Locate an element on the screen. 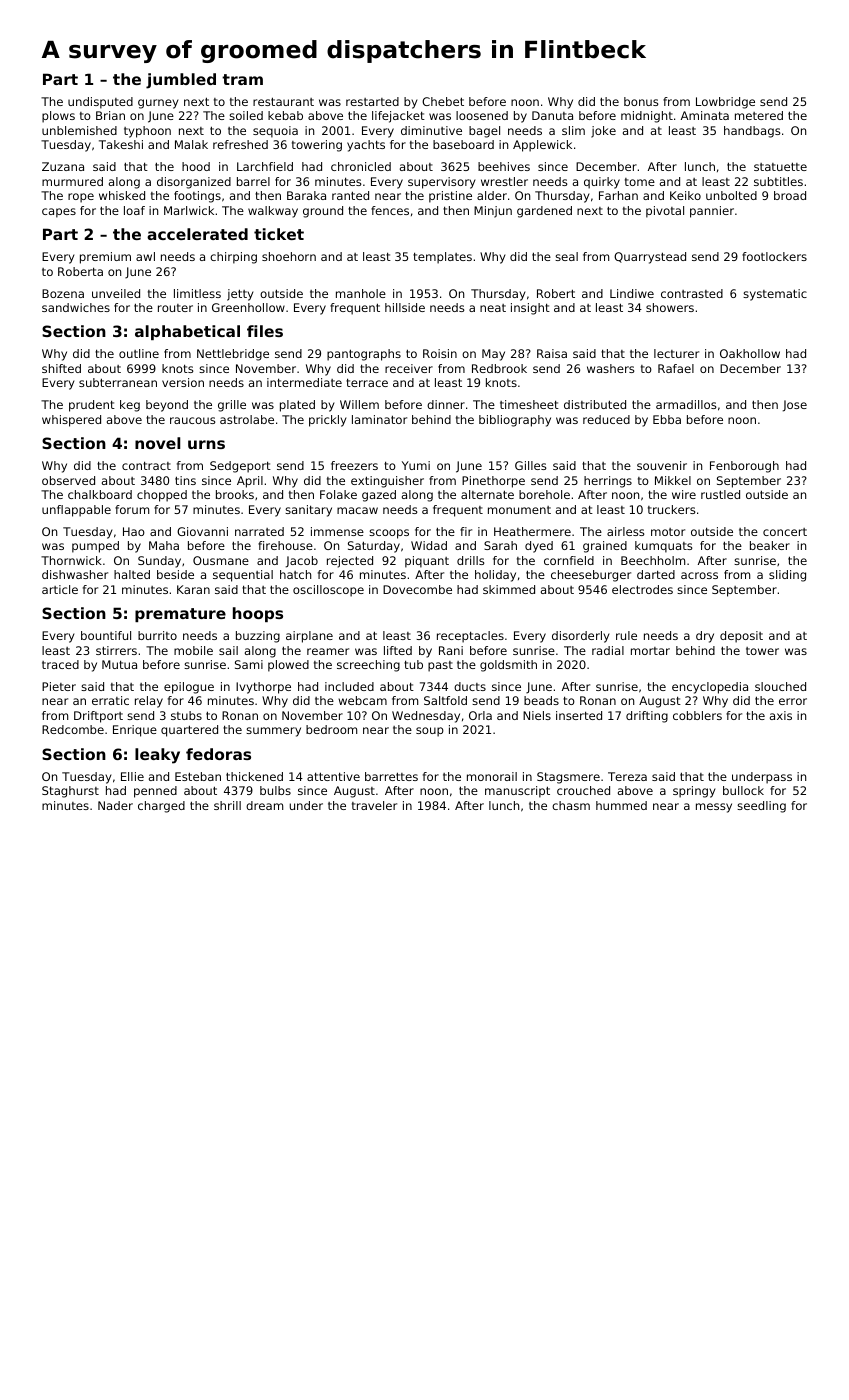 This screenshot has width=849, height=1400. shifted is located at coordinates (61, 368).
